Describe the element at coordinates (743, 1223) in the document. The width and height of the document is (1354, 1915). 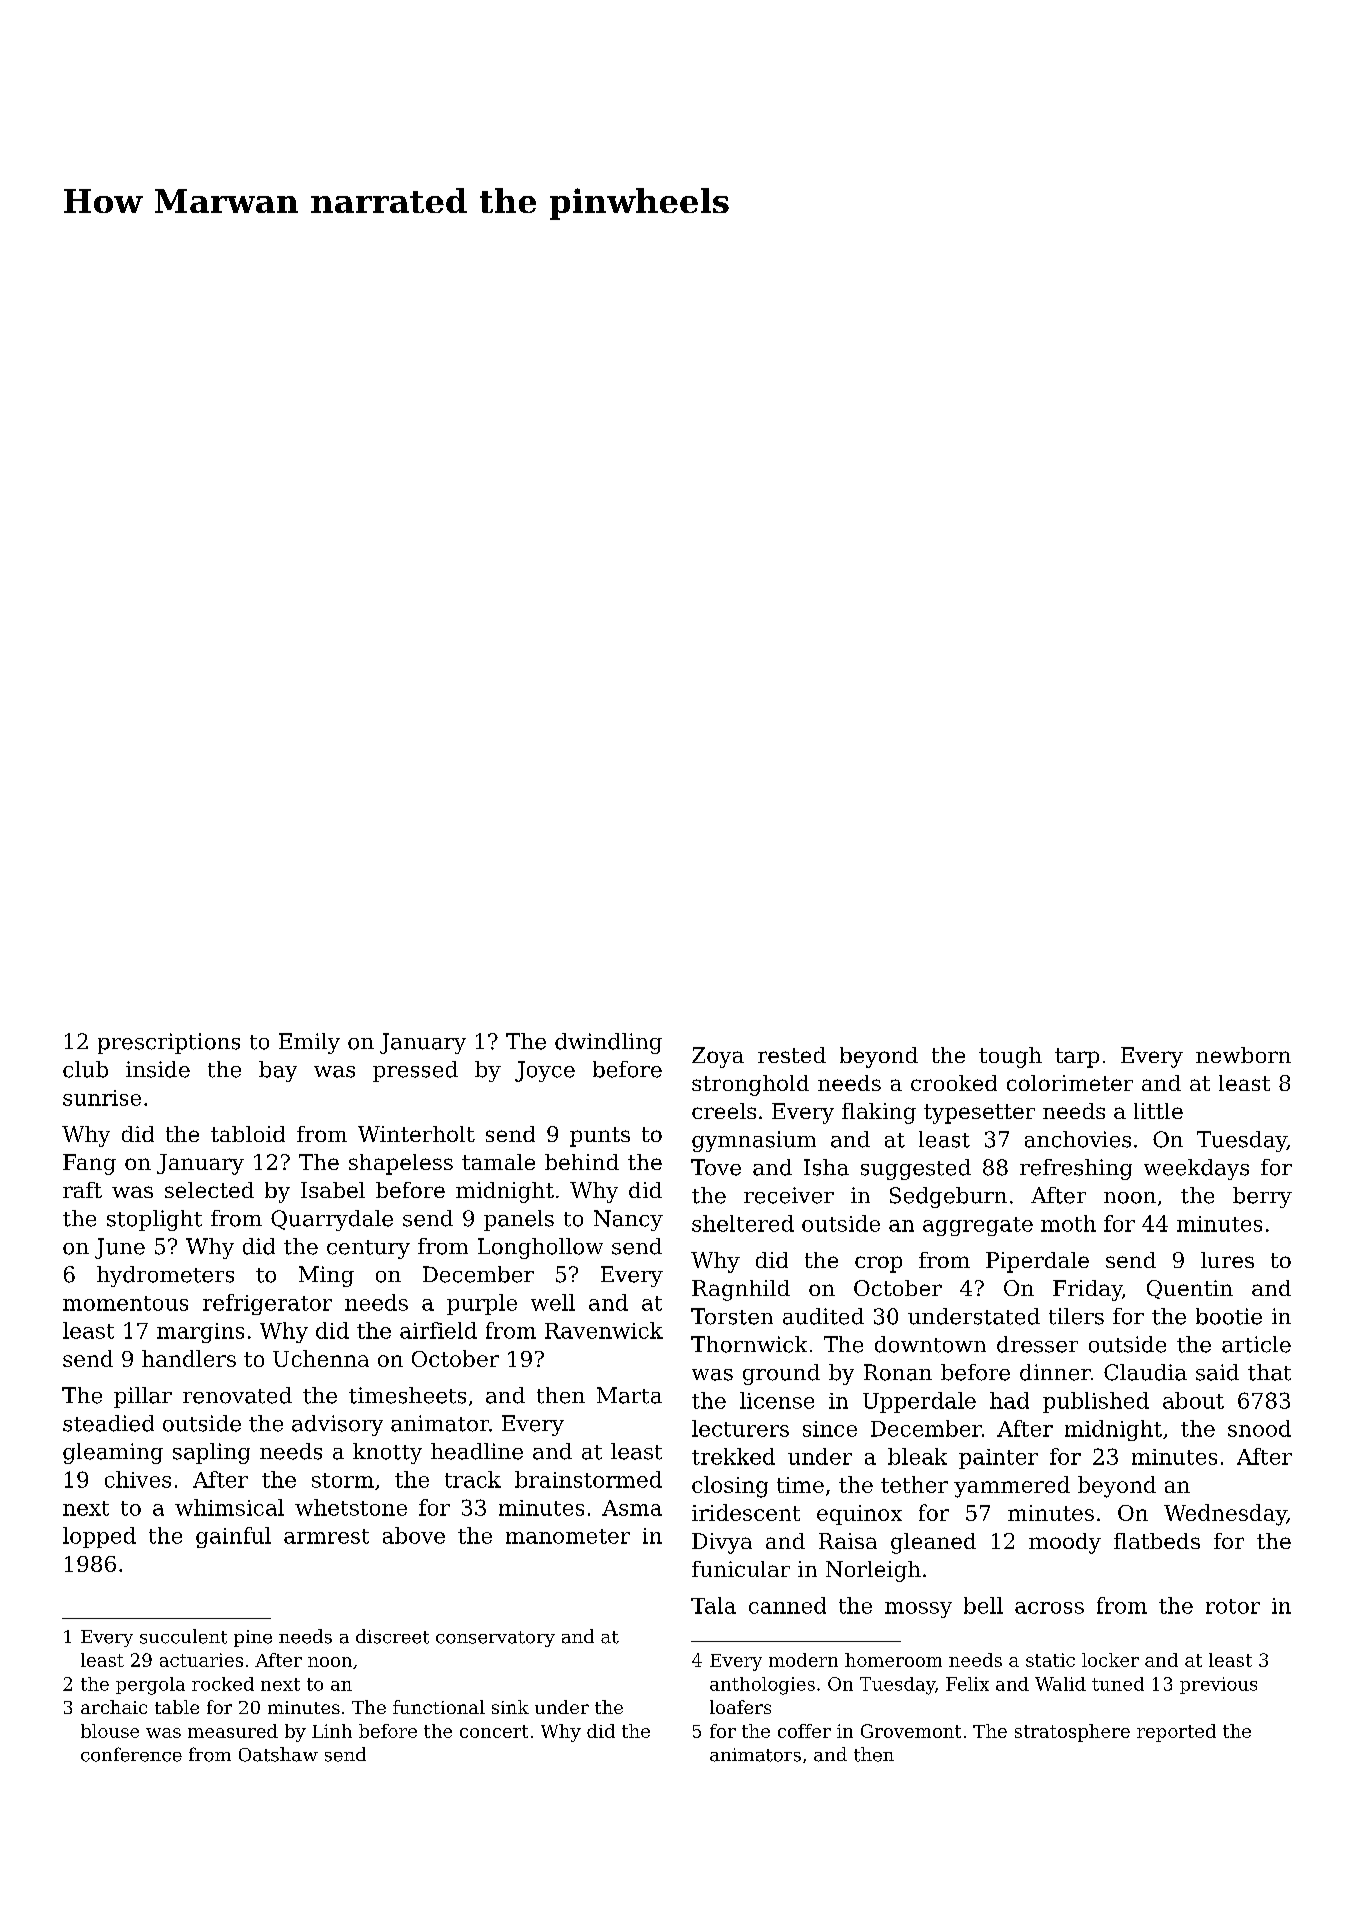
I see `sheltered` at that location.
